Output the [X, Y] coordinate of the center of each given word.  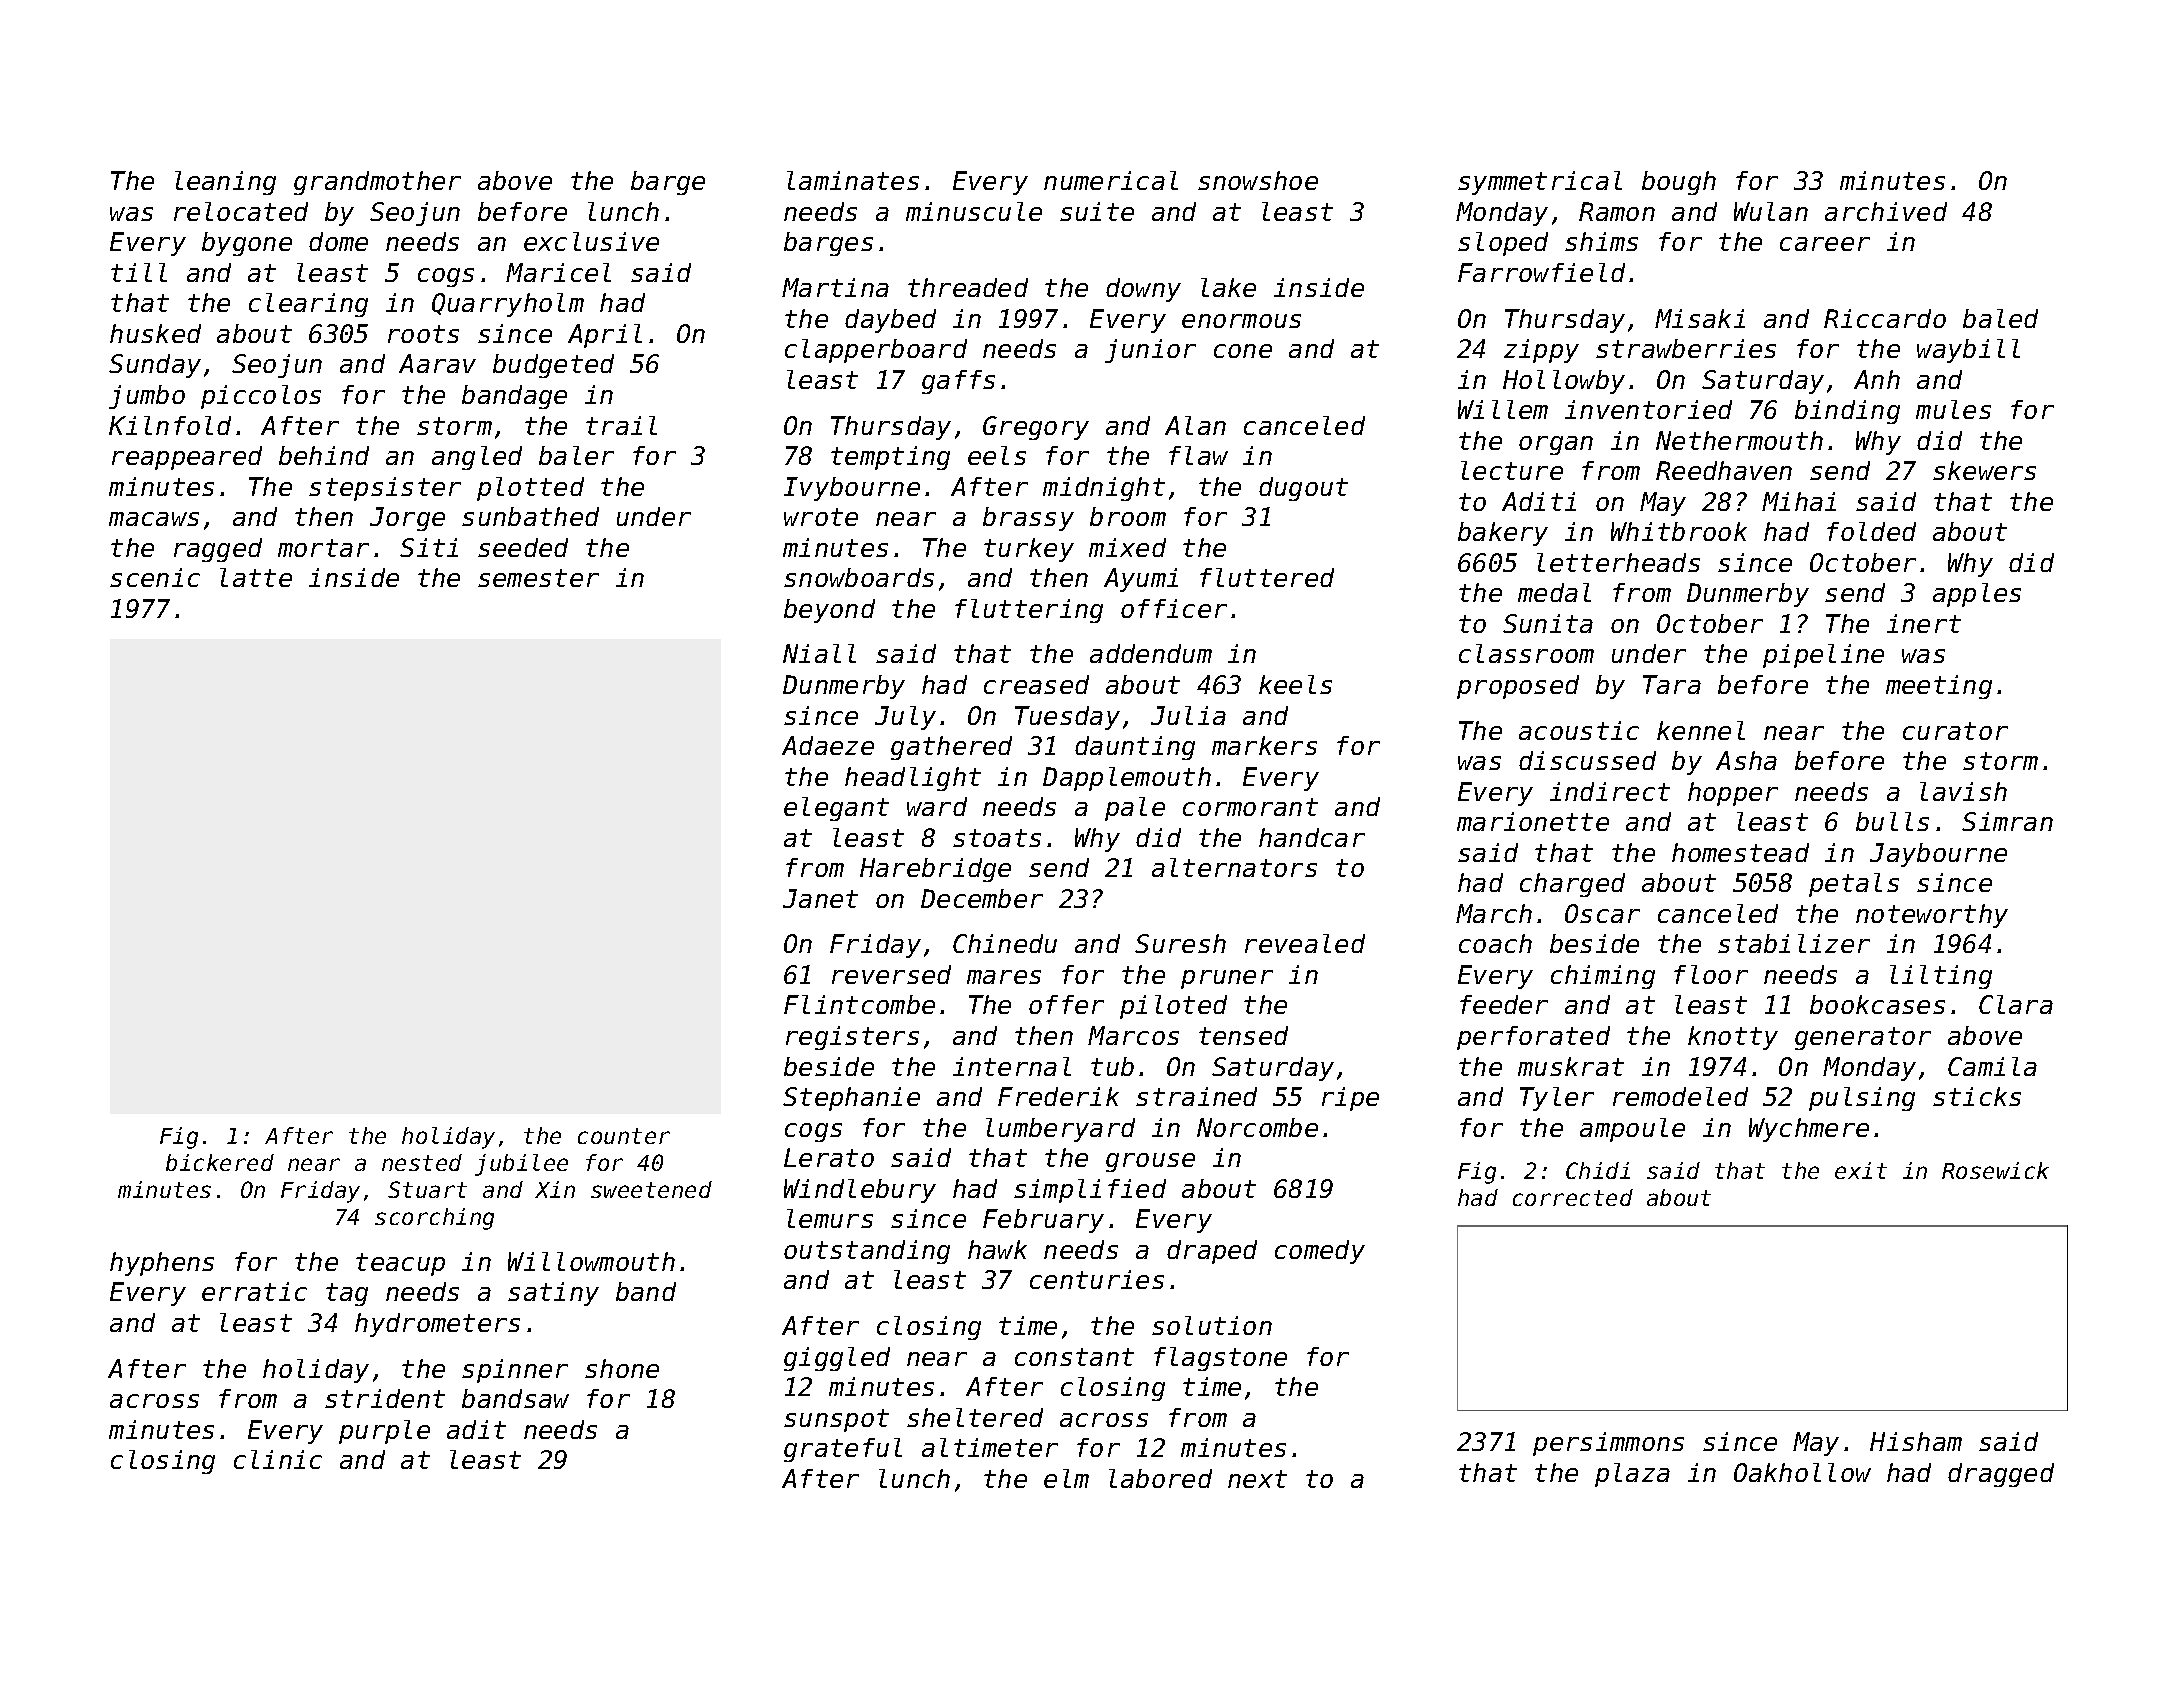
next [1257, 1479]
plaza [1632, 1475]
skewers [1984, 470]
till [139, 272]
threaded [968, 287]
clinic [278, 1459]
